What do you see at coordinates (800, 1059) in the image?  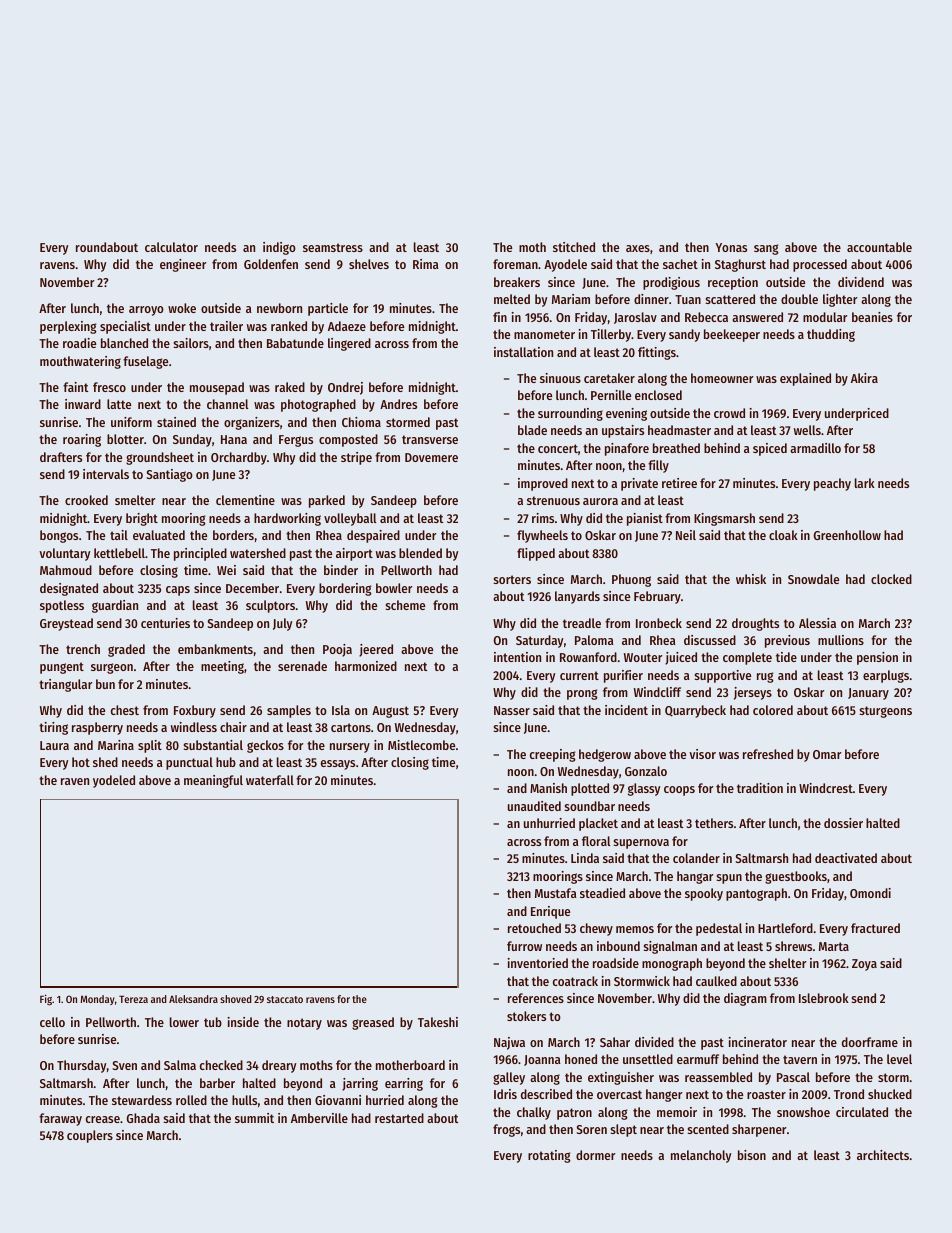 I see `tavern` at bounding box center [800, 1059].
